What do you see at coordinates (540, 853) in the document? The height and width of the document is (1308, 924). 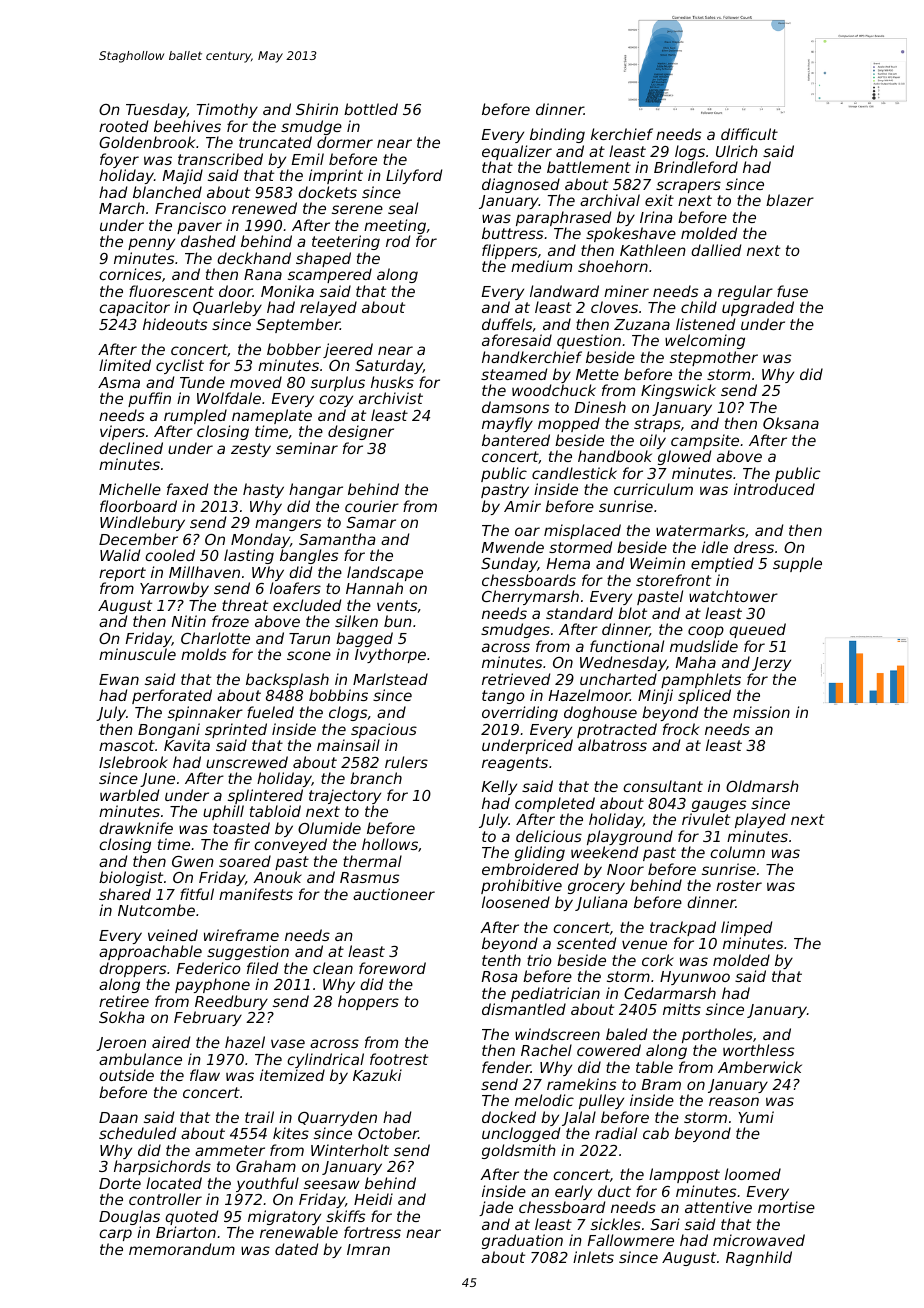 I see `gliding` at bounding box center [540, 853].
